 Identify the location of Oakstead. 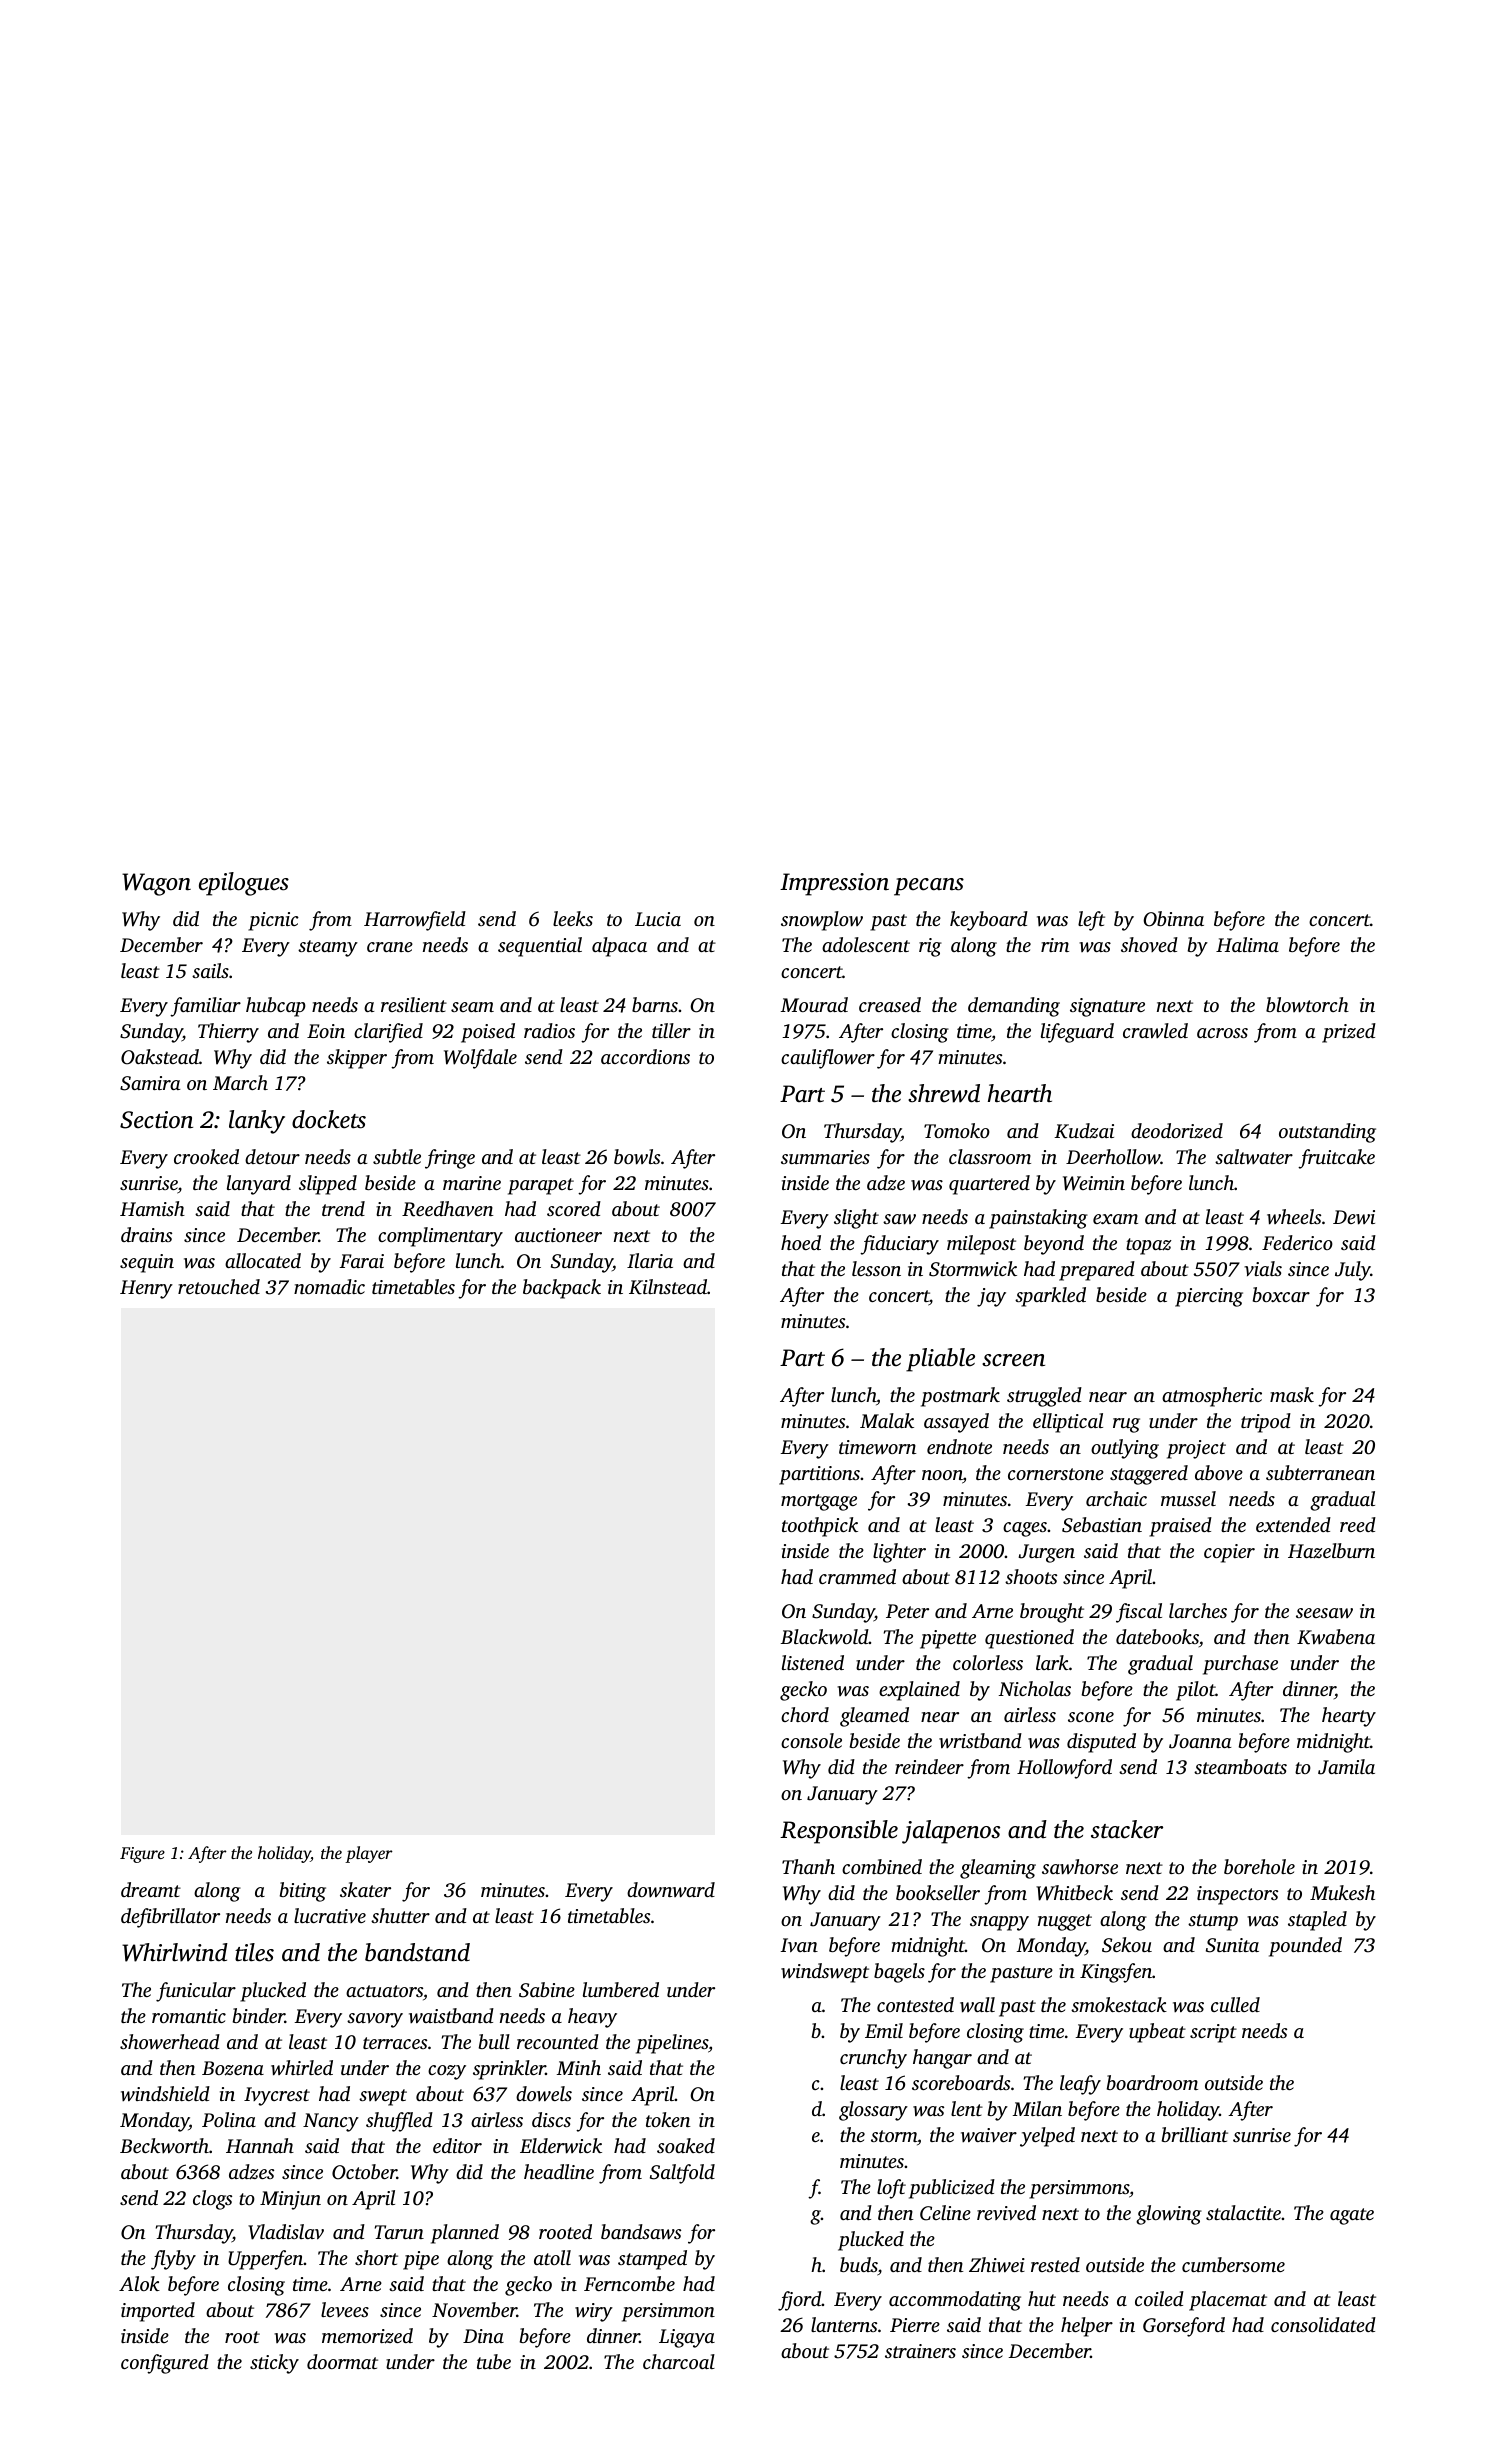
(160, 1057).
